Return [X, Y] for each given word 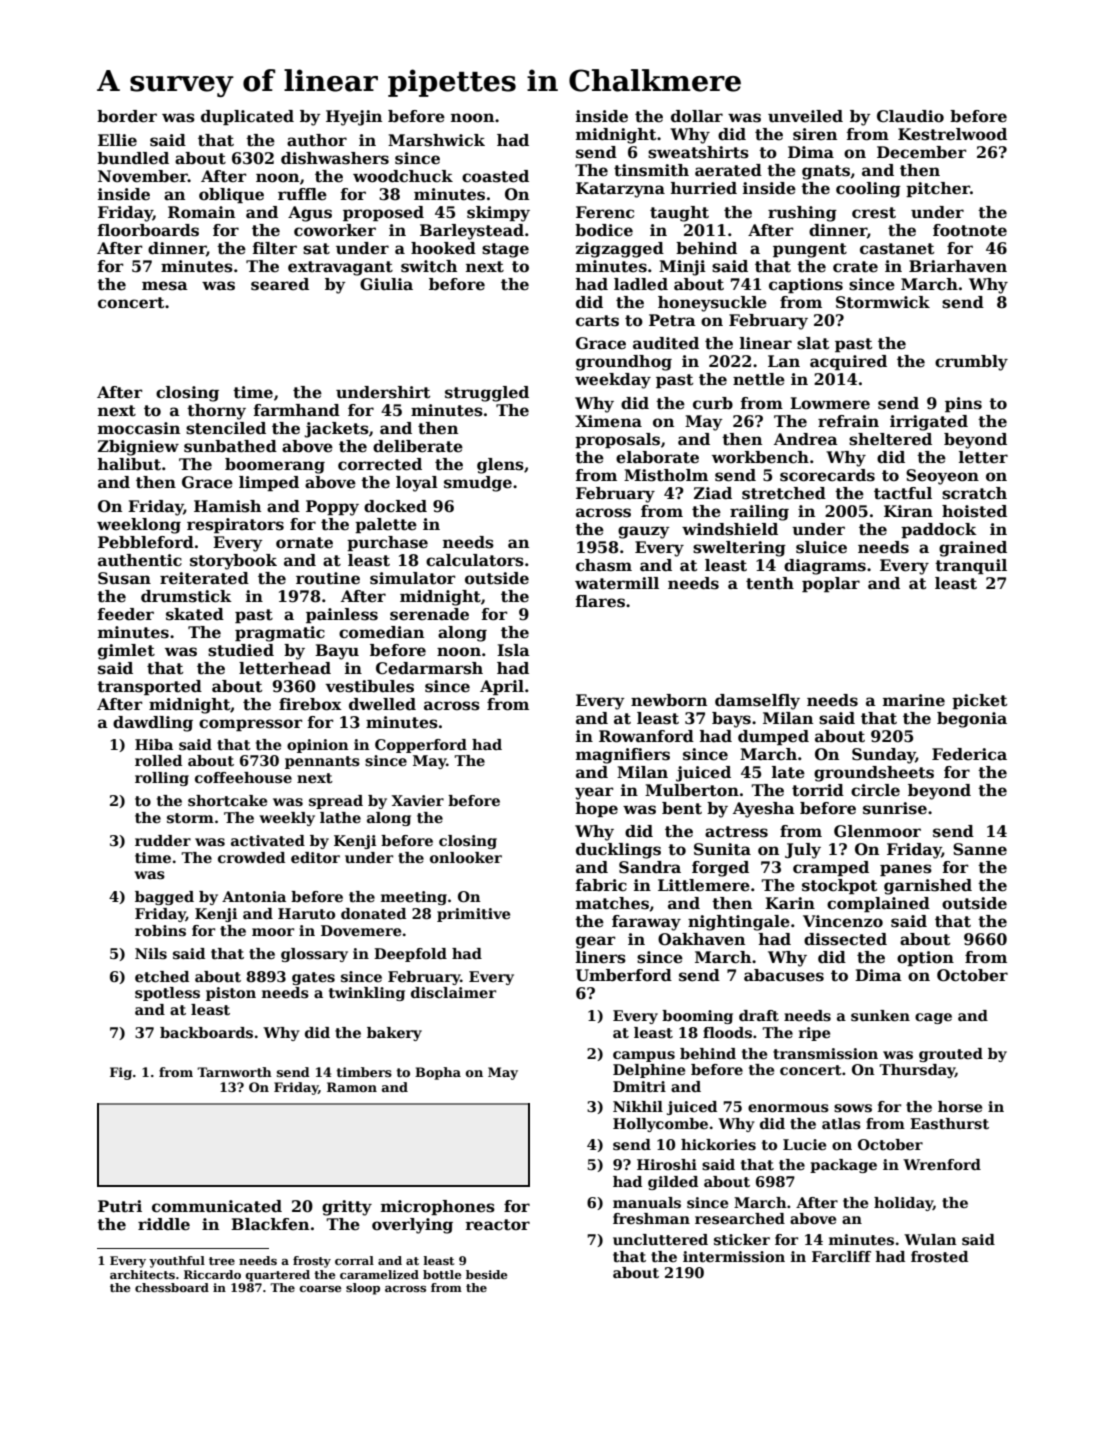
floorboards [148, 230]
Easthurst [949, 1123]
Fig [121, 1073]
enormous [788, 1108]
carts [597, 321]
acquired [848, 362]
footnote [970, 230]
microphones [438, 1207]
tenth [770, 583]
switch [429, 266]
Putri [120, 1206]
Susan [124, 578]
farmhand [297, 410]
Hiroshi [667, 1165]
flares [600, 601]
